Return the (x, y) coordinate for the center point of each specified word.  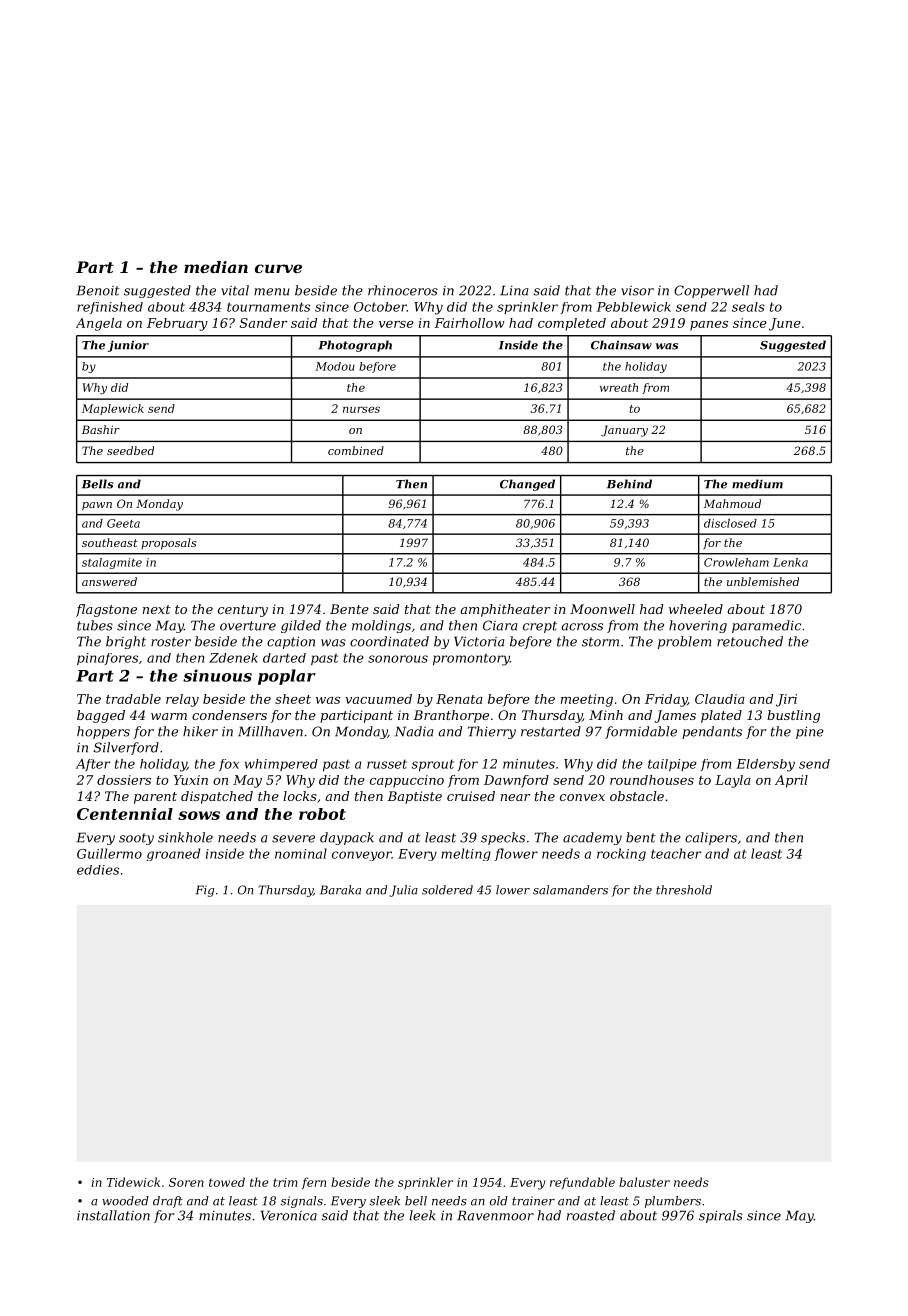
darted (284, 658)
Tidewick (133, 1182)
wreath (619, 387)
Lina (514, 290)
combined (356, 450)
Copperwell (711, 291)
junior (128, 346)
